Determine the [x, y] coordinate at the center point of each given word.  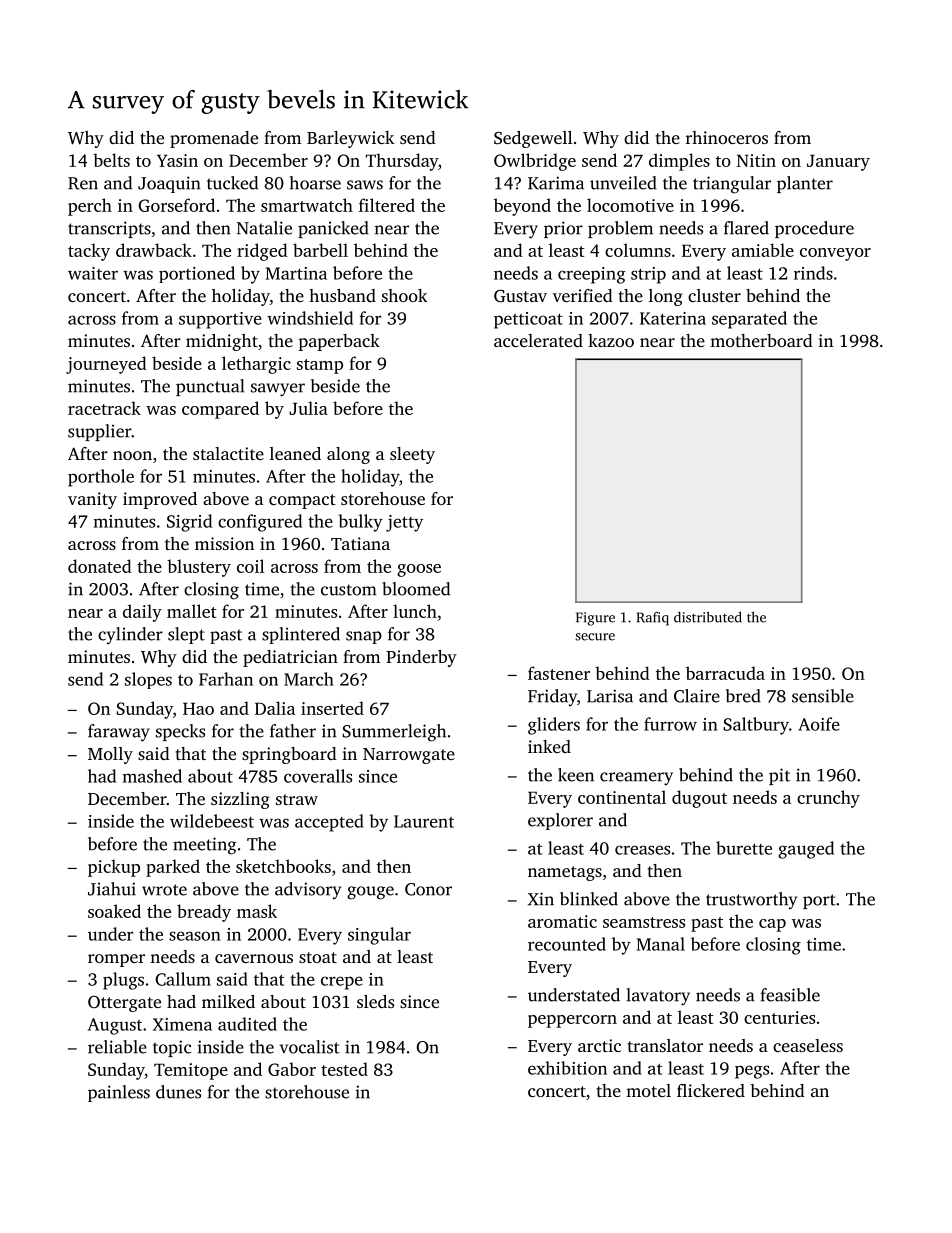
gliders [554, 726]
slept [186, 635]
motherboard [761, 340]
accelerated [538, 340]
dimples [679, 162]
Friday [552, 697]
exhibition [567, 1068]
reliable [117, 1047]
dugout [699, 799]
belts [111, 160]
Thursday [402, 162]
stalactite [228, 453]
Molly [110, 755]
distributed [708, 617]
